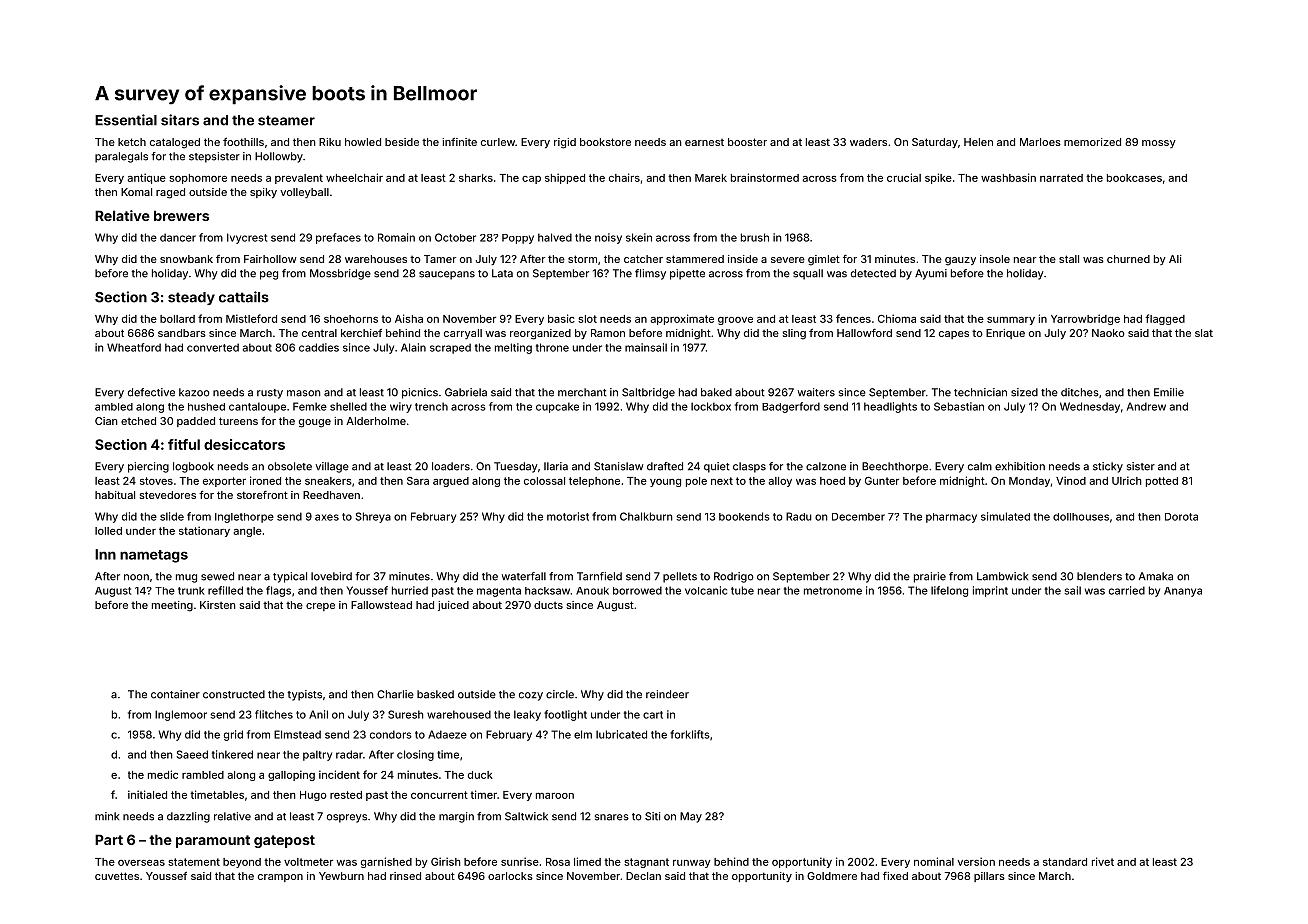  Describe the element at coordinates (304, 695) in the screenshot. I see `typists` at that location.
